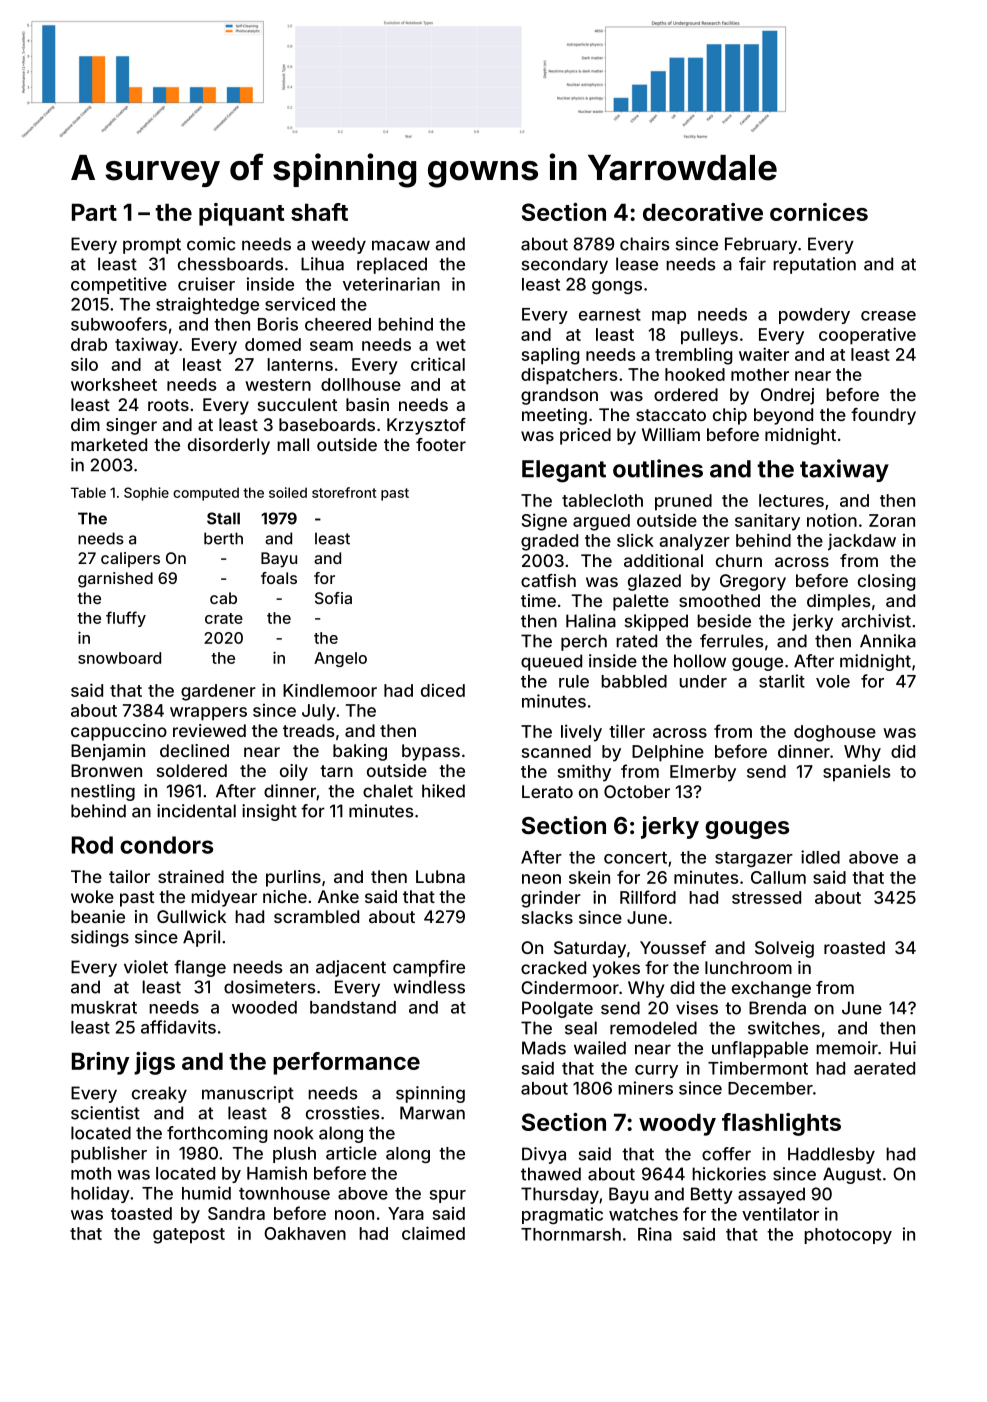 Image resolution: width=987 pixels, height=1402 pixels. What do you see at coordinates (236, 1213) in the screenshot?
I see `Sandra` at bounding box center [236, 1213].
